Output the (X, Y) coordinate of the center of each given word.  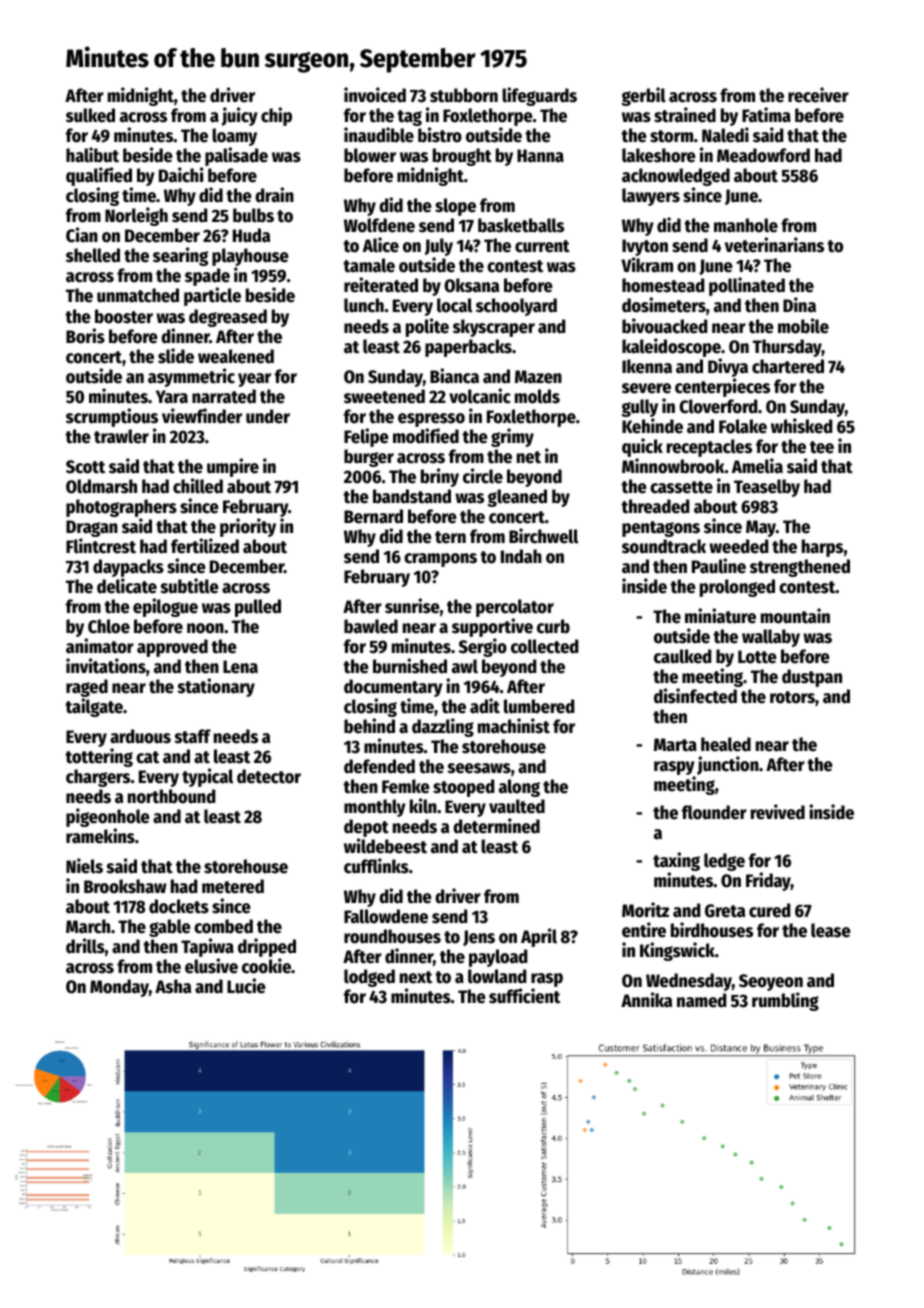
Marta (675, 745)
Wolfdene (379, 225)
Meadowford (763, 155)
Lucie (246, 986)
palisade (236, 157)
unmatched (138, 295)
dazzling (443, 727)
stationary (216, 687)
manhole (746, 225)
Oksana (471, 285)
